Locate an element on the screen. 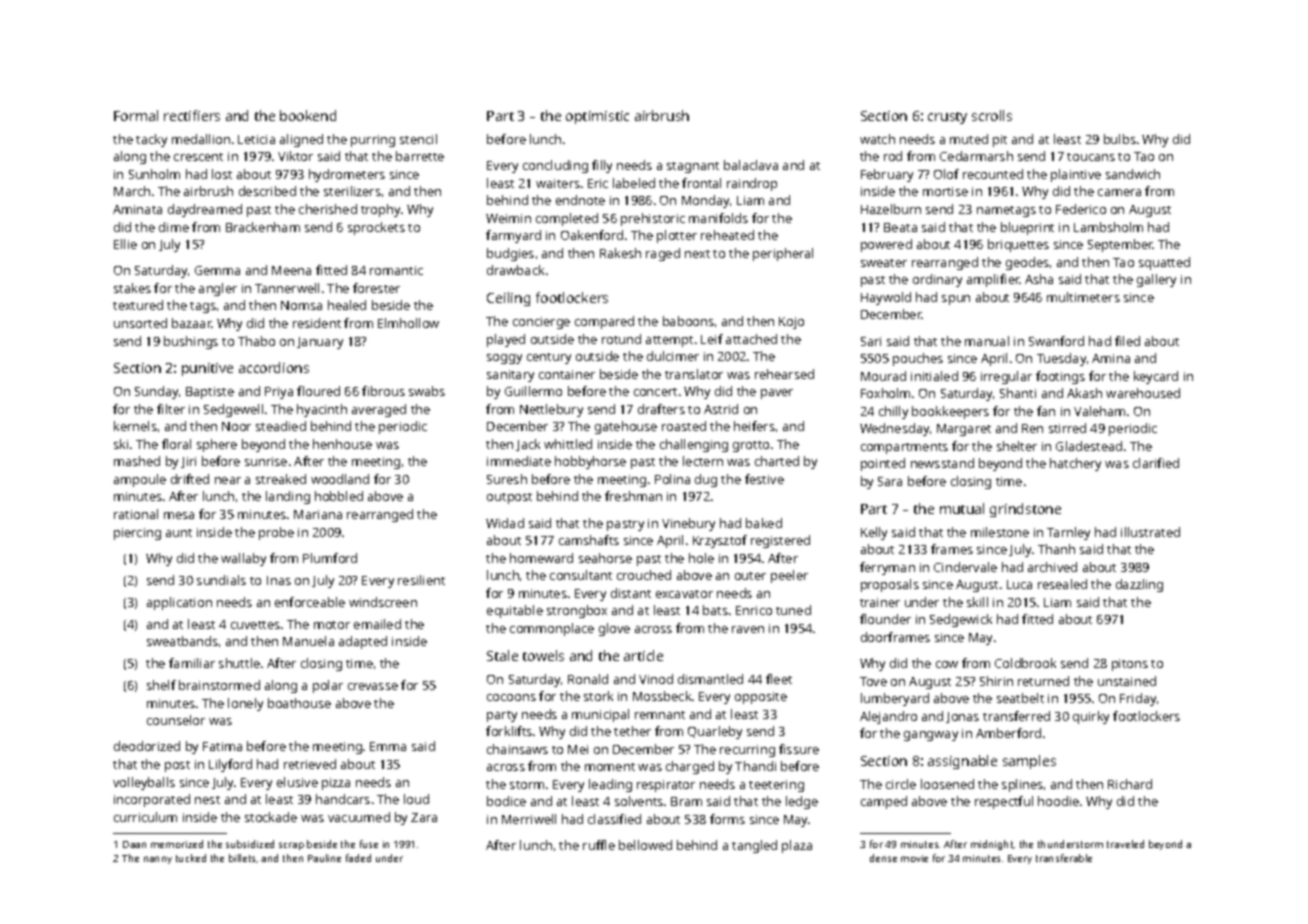  Shanti is located at coordinates (1018, 393).
